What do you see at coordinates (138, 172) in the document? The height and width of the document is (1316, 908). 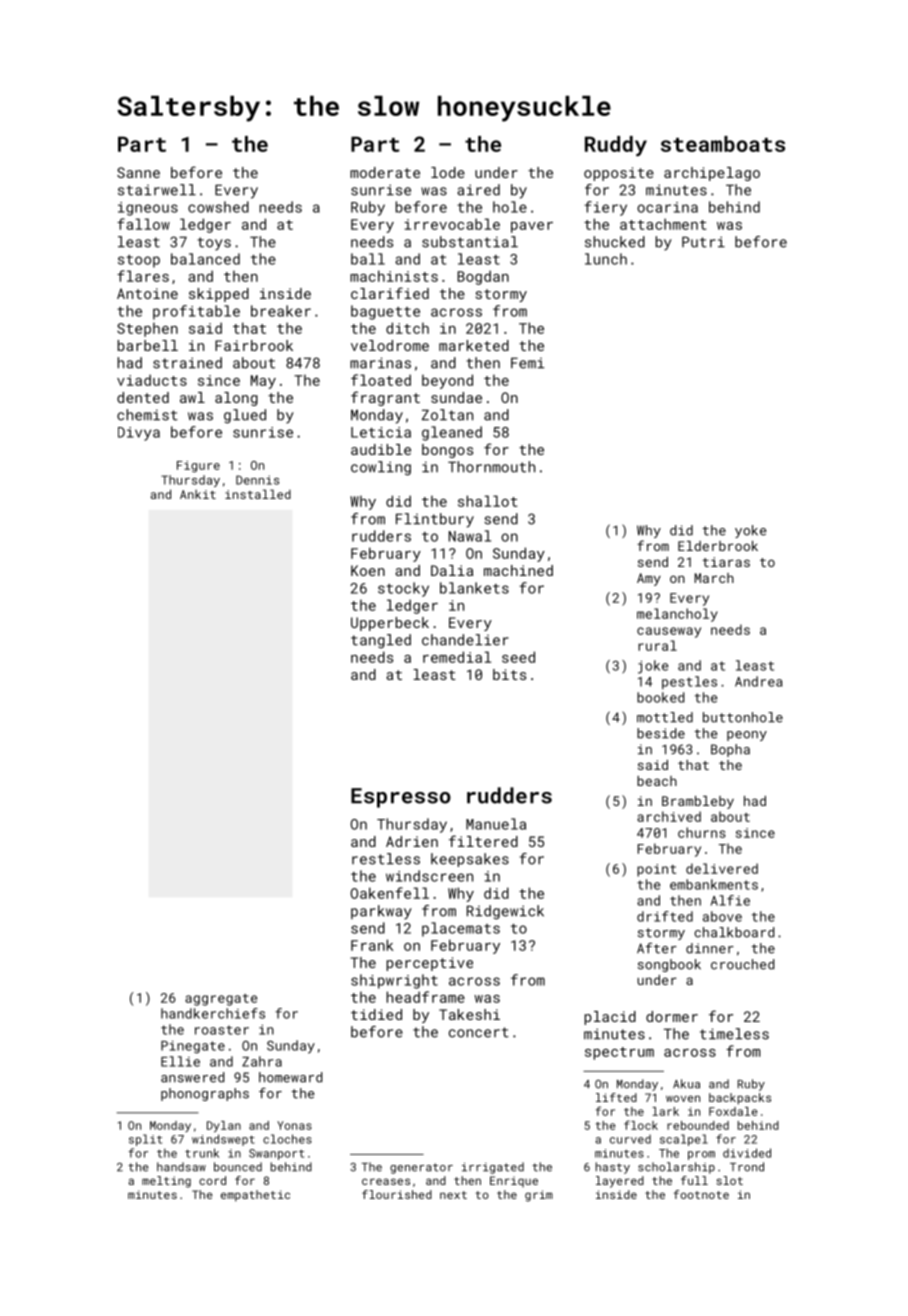 I see `Sanne` at bounding box center [138, 172].
